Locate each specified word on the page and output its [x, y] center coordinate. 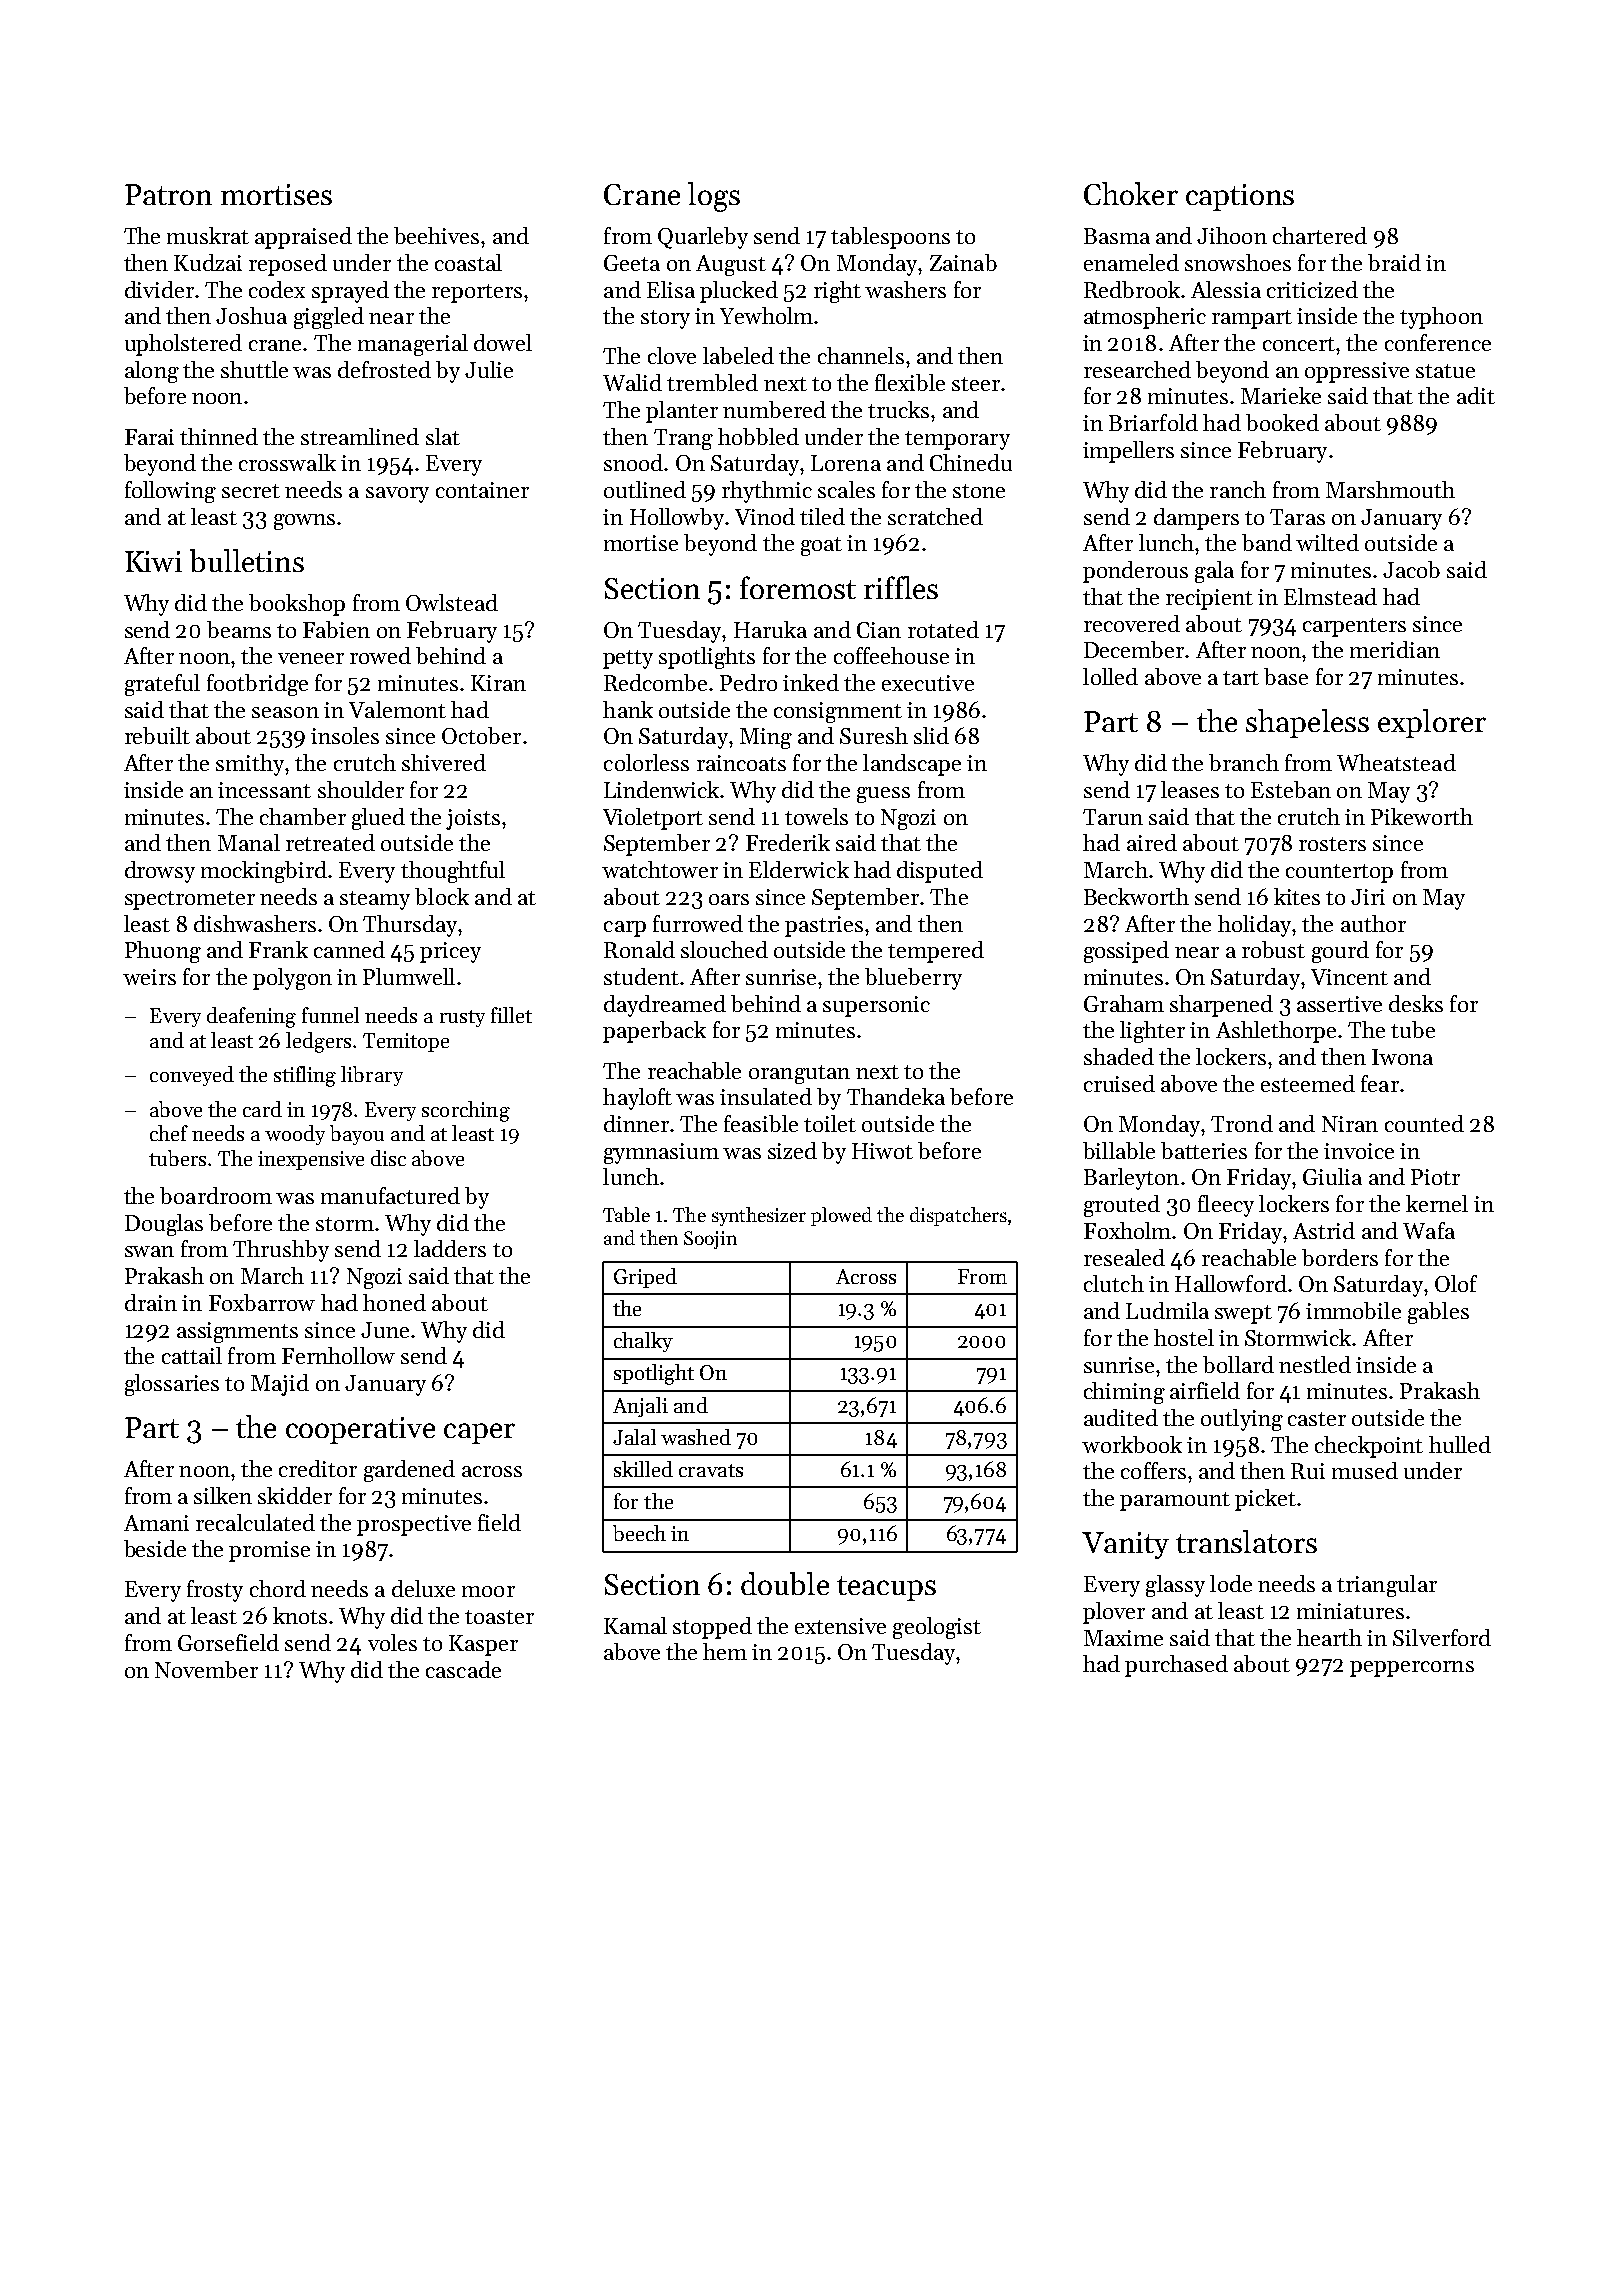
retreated [330, 842]
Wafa [1429, 1230]
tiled [822, 516]
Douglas [164, 1225]
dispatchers [958, 1216]
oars [729, 899]
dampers [1196, 519]
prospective [414, 1525]
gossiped [1126, 952]
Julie [489, 369]
